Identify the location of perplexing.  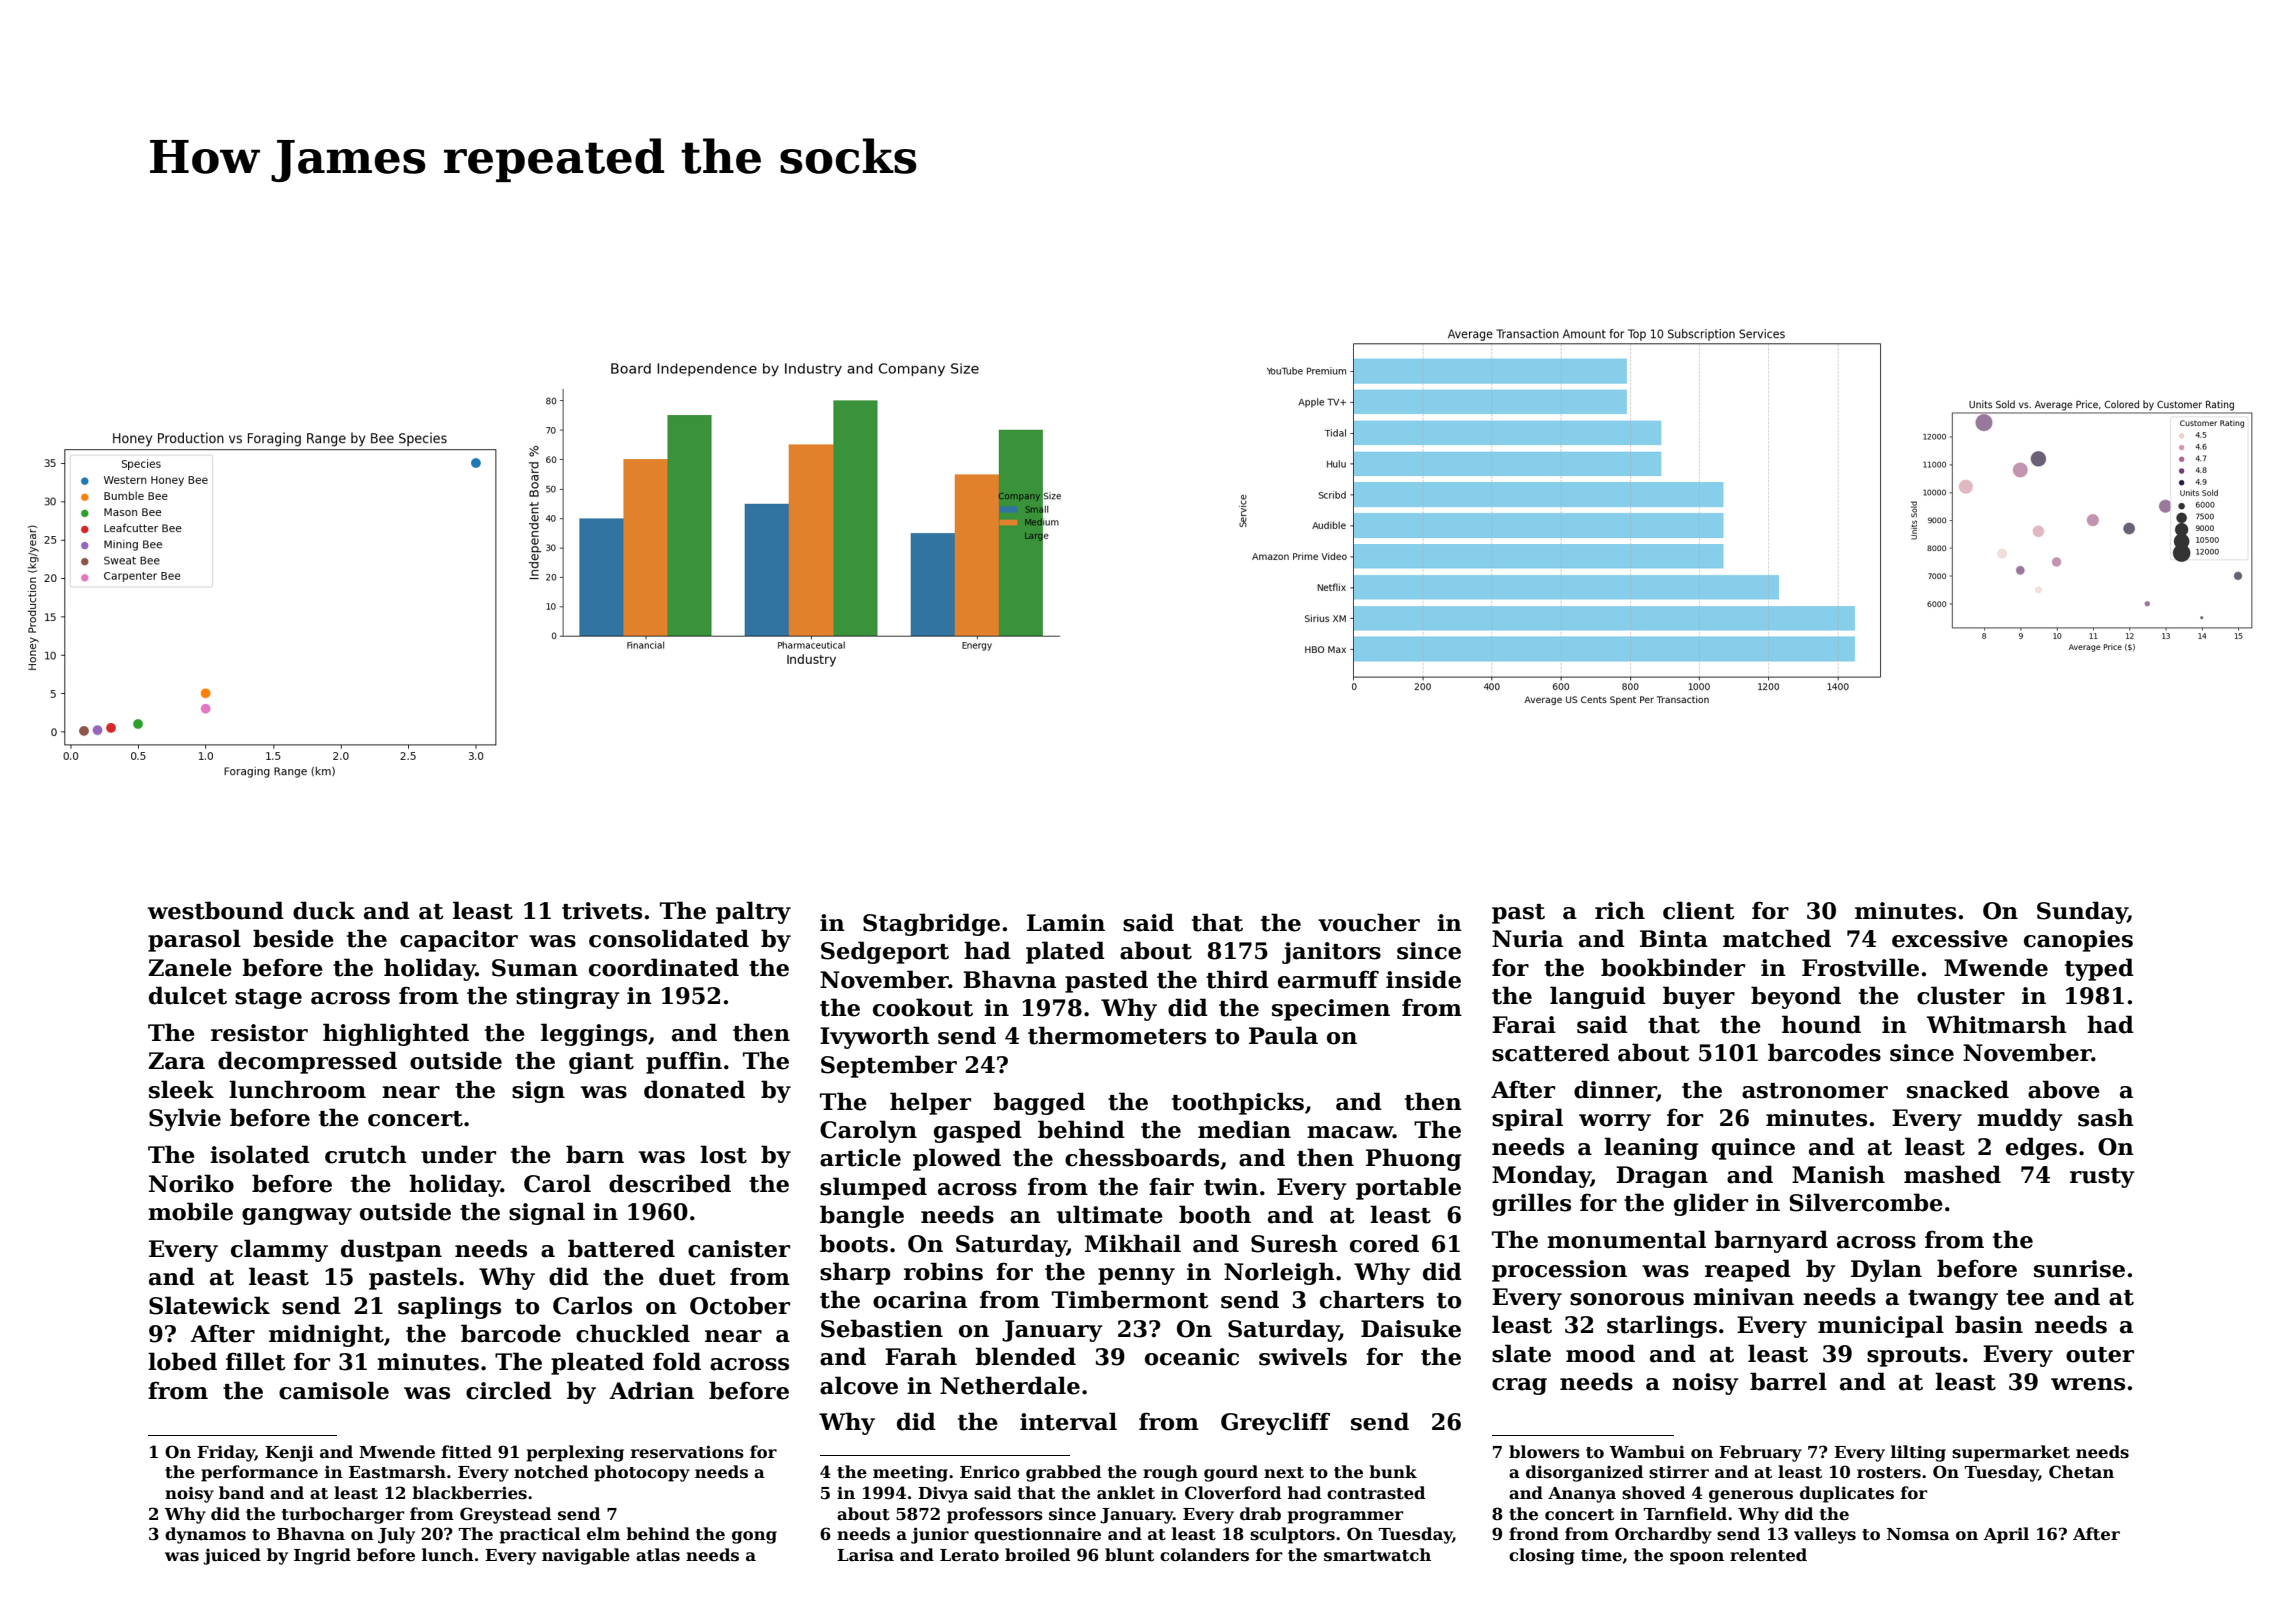
(575, 1453).
